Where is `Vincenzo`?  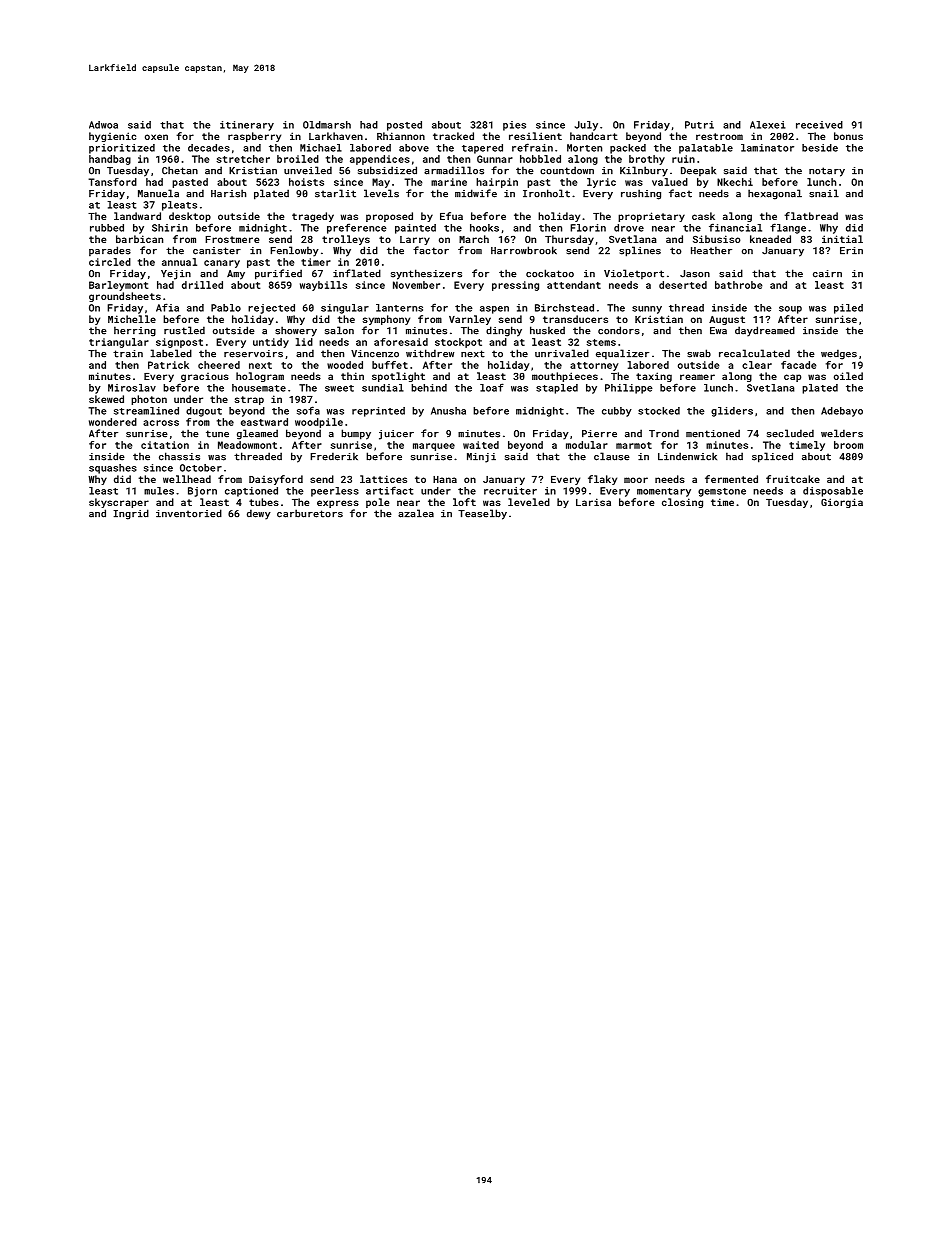 Vincenzo is located at coordinates (375, 354).
